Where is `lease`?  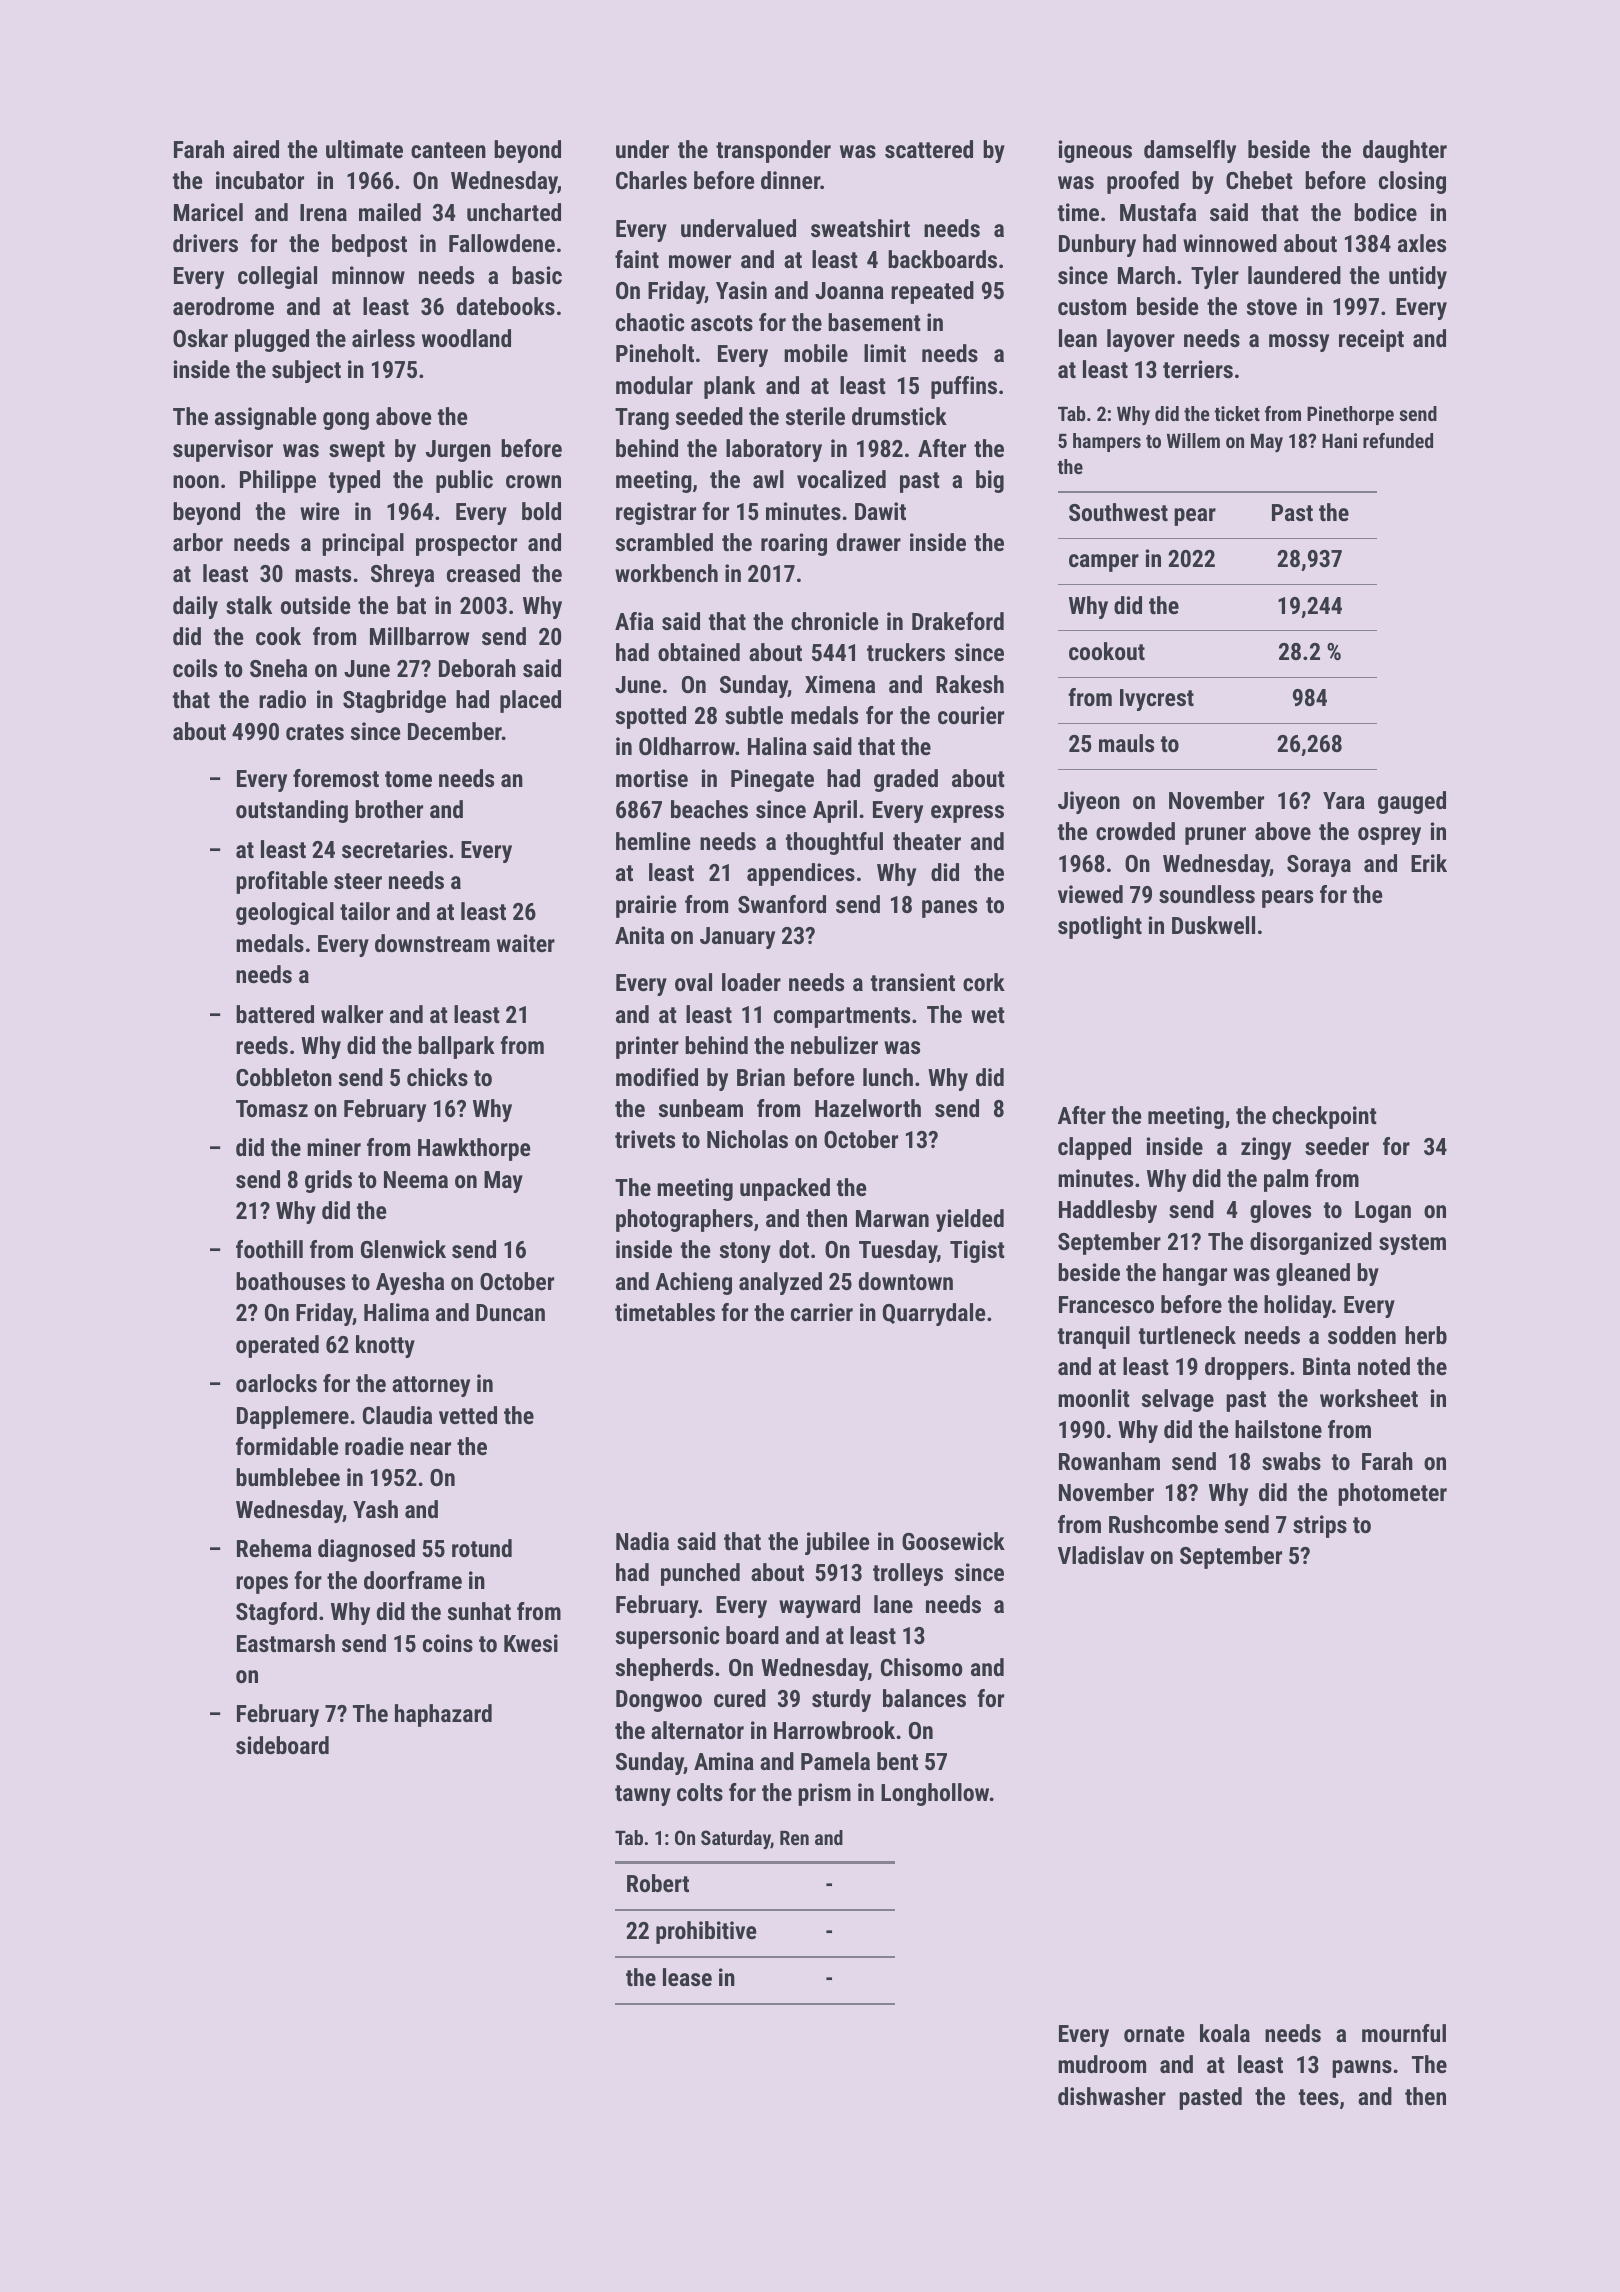 lease is located at coordinates (687, 1977).
